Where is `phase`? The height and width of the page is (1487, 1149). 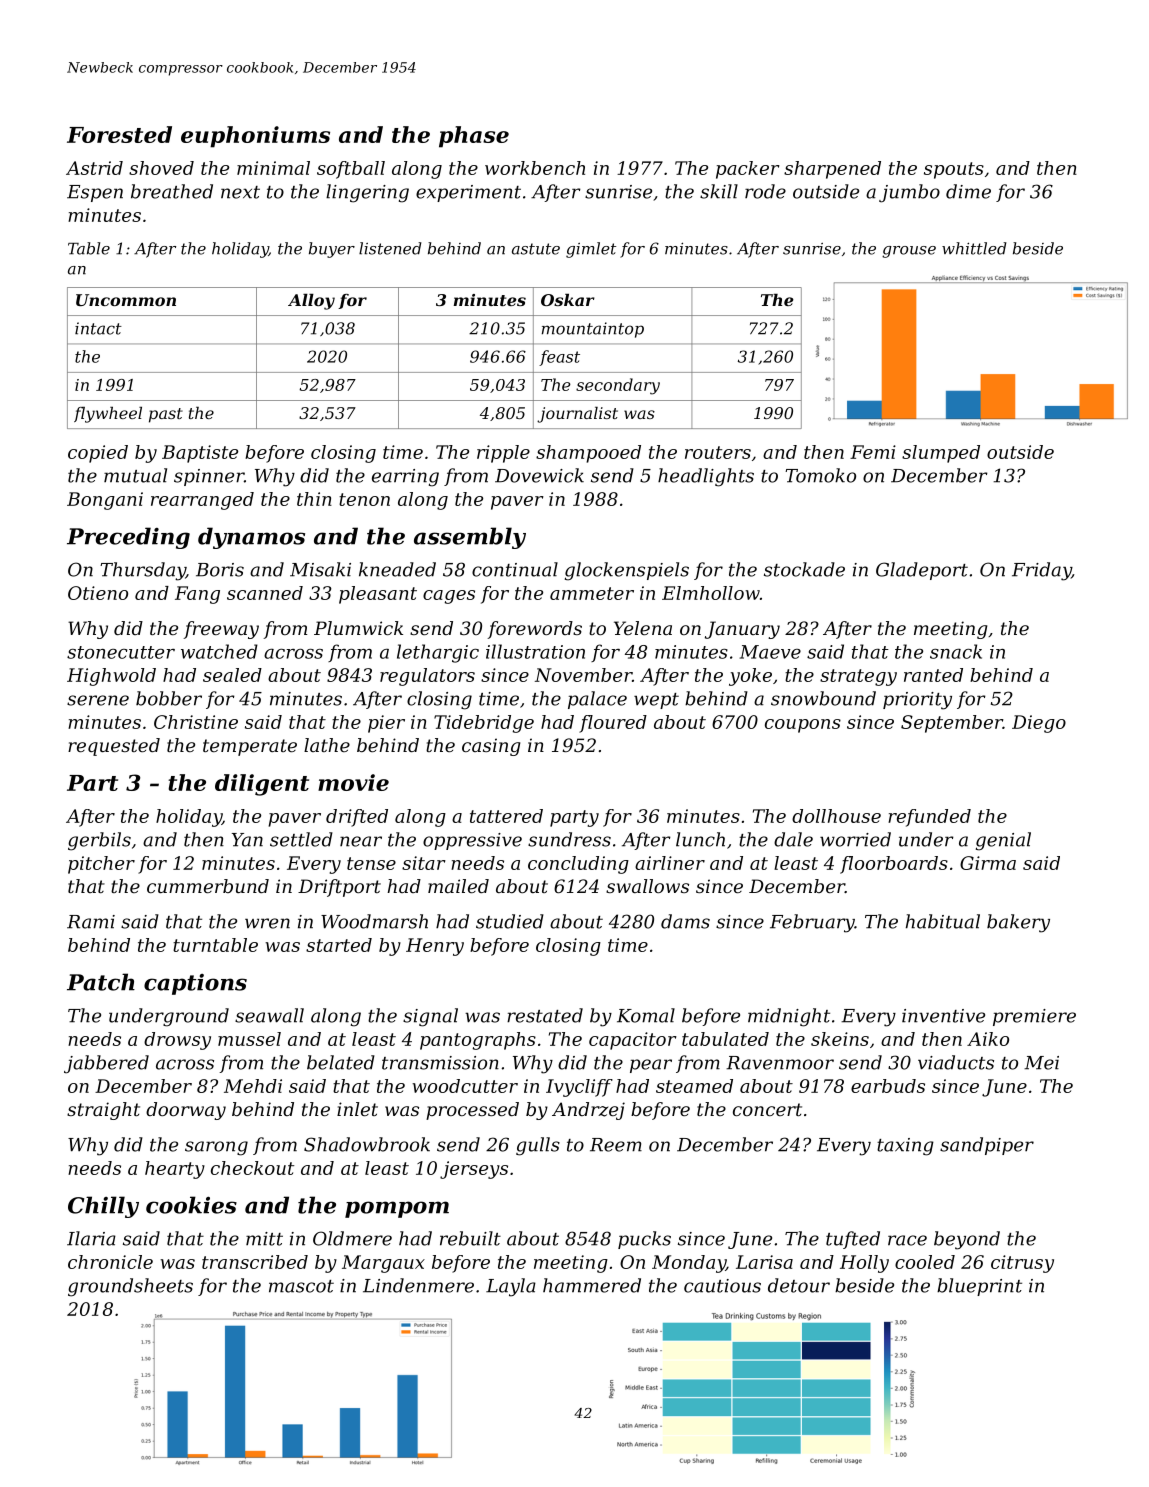
phase is located at coordinates (474, 137).
